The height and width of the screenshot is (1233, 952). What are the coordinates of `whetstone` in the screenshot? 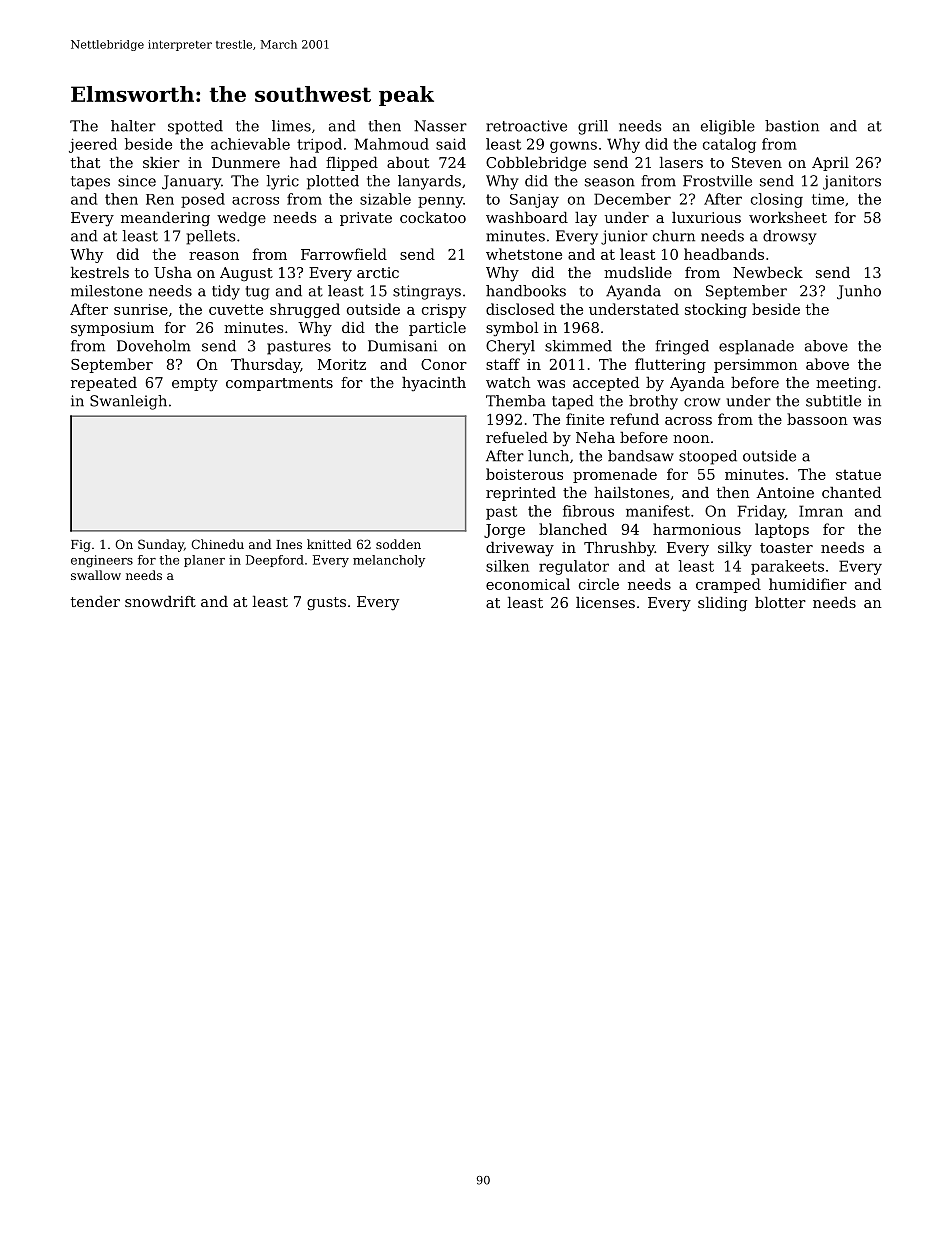 It's located at (524, 254).
